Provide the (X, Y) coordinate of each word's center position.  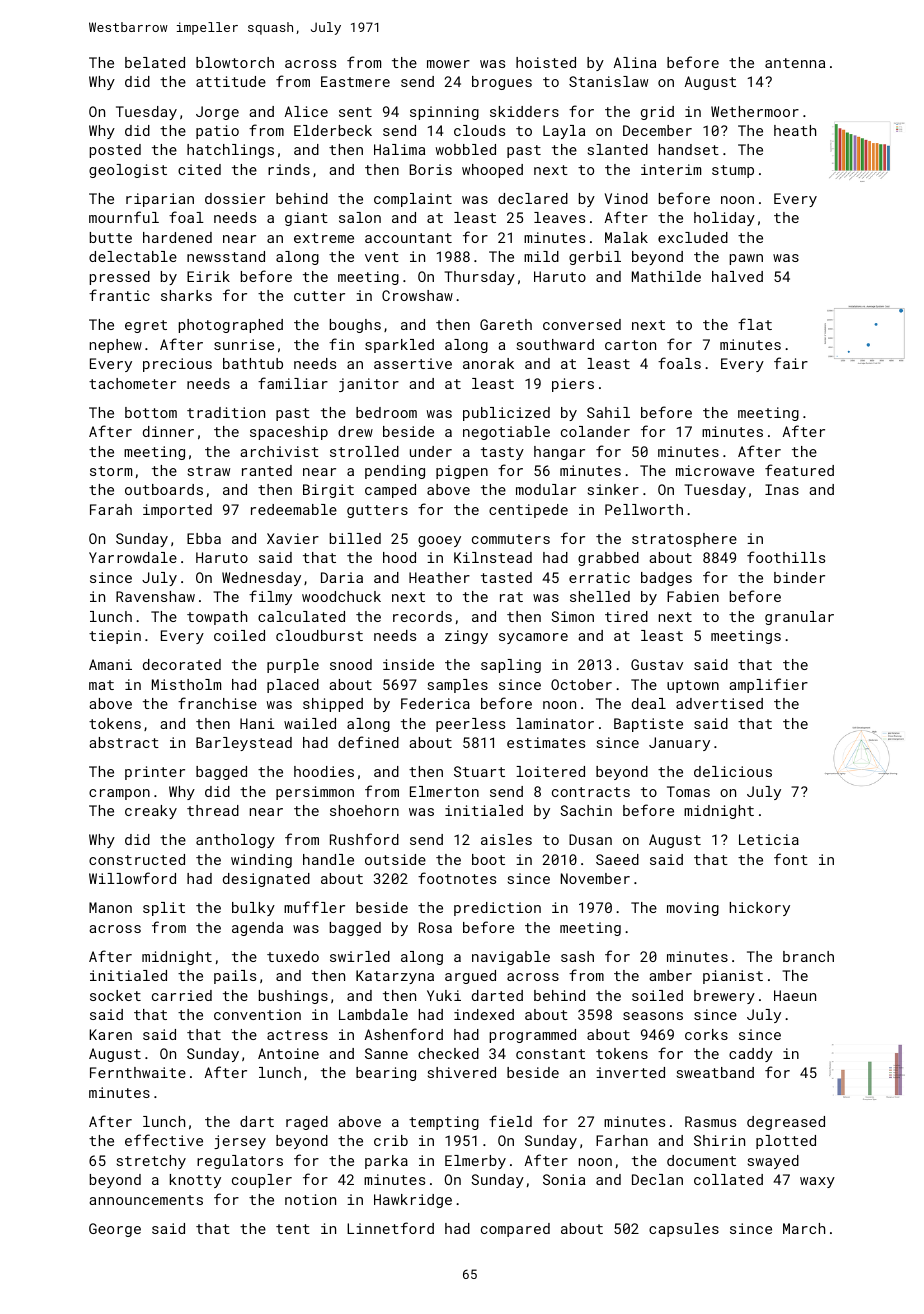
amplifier (768, 685)
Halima (399, 149)
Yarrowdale (133, 557)
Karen (111, 1034)
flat (755, 324)
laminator (555, 723)
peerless (470, 725)
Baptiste (648, 725)
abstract (124, 742)
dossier (235, 198)
